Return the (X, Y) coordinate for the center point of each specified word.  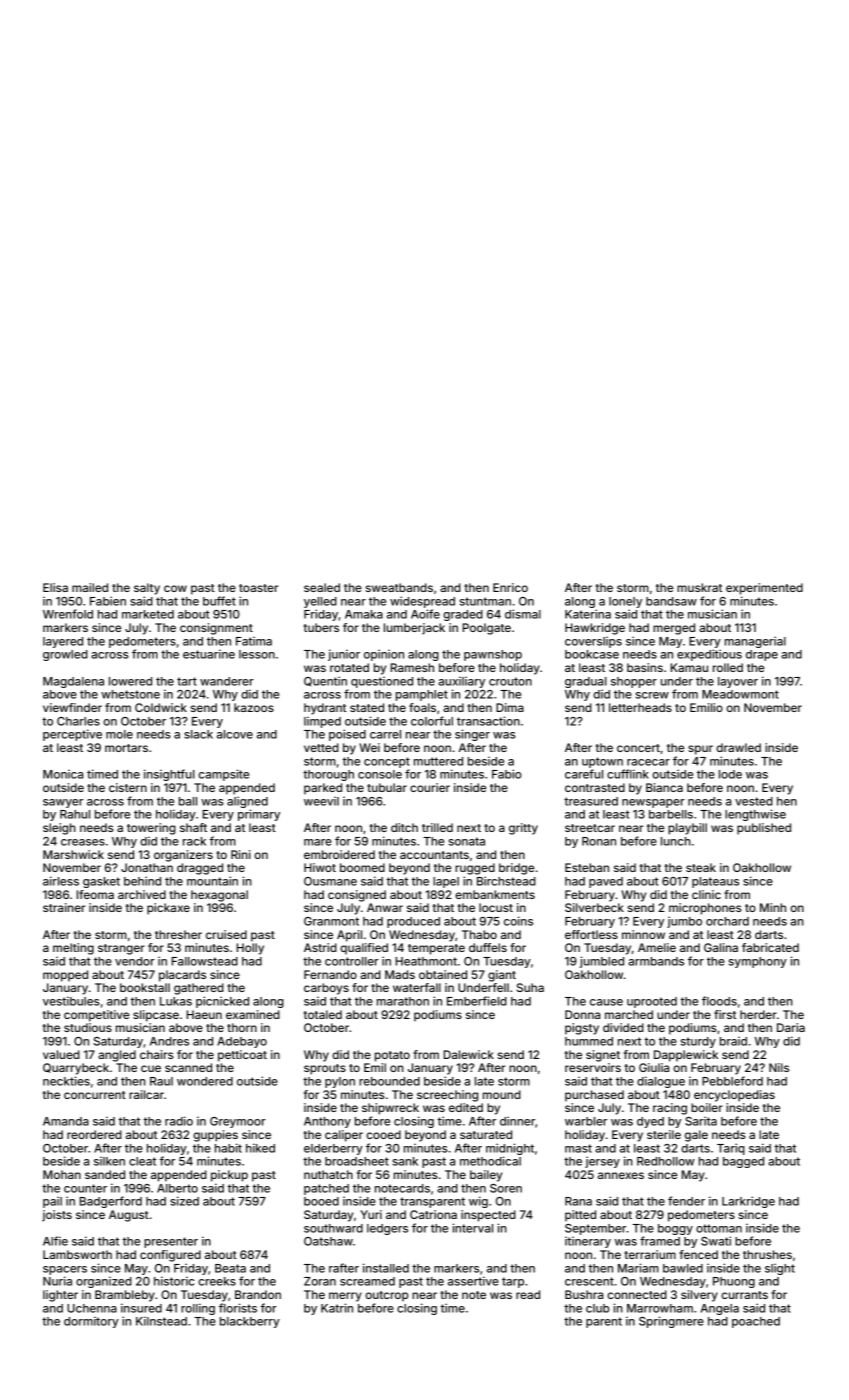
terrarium (650, 1254)
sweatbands (399, 587)
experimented (764, 589)
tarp (513, 1282)
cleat (142, 1161)
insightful (169, 775)
